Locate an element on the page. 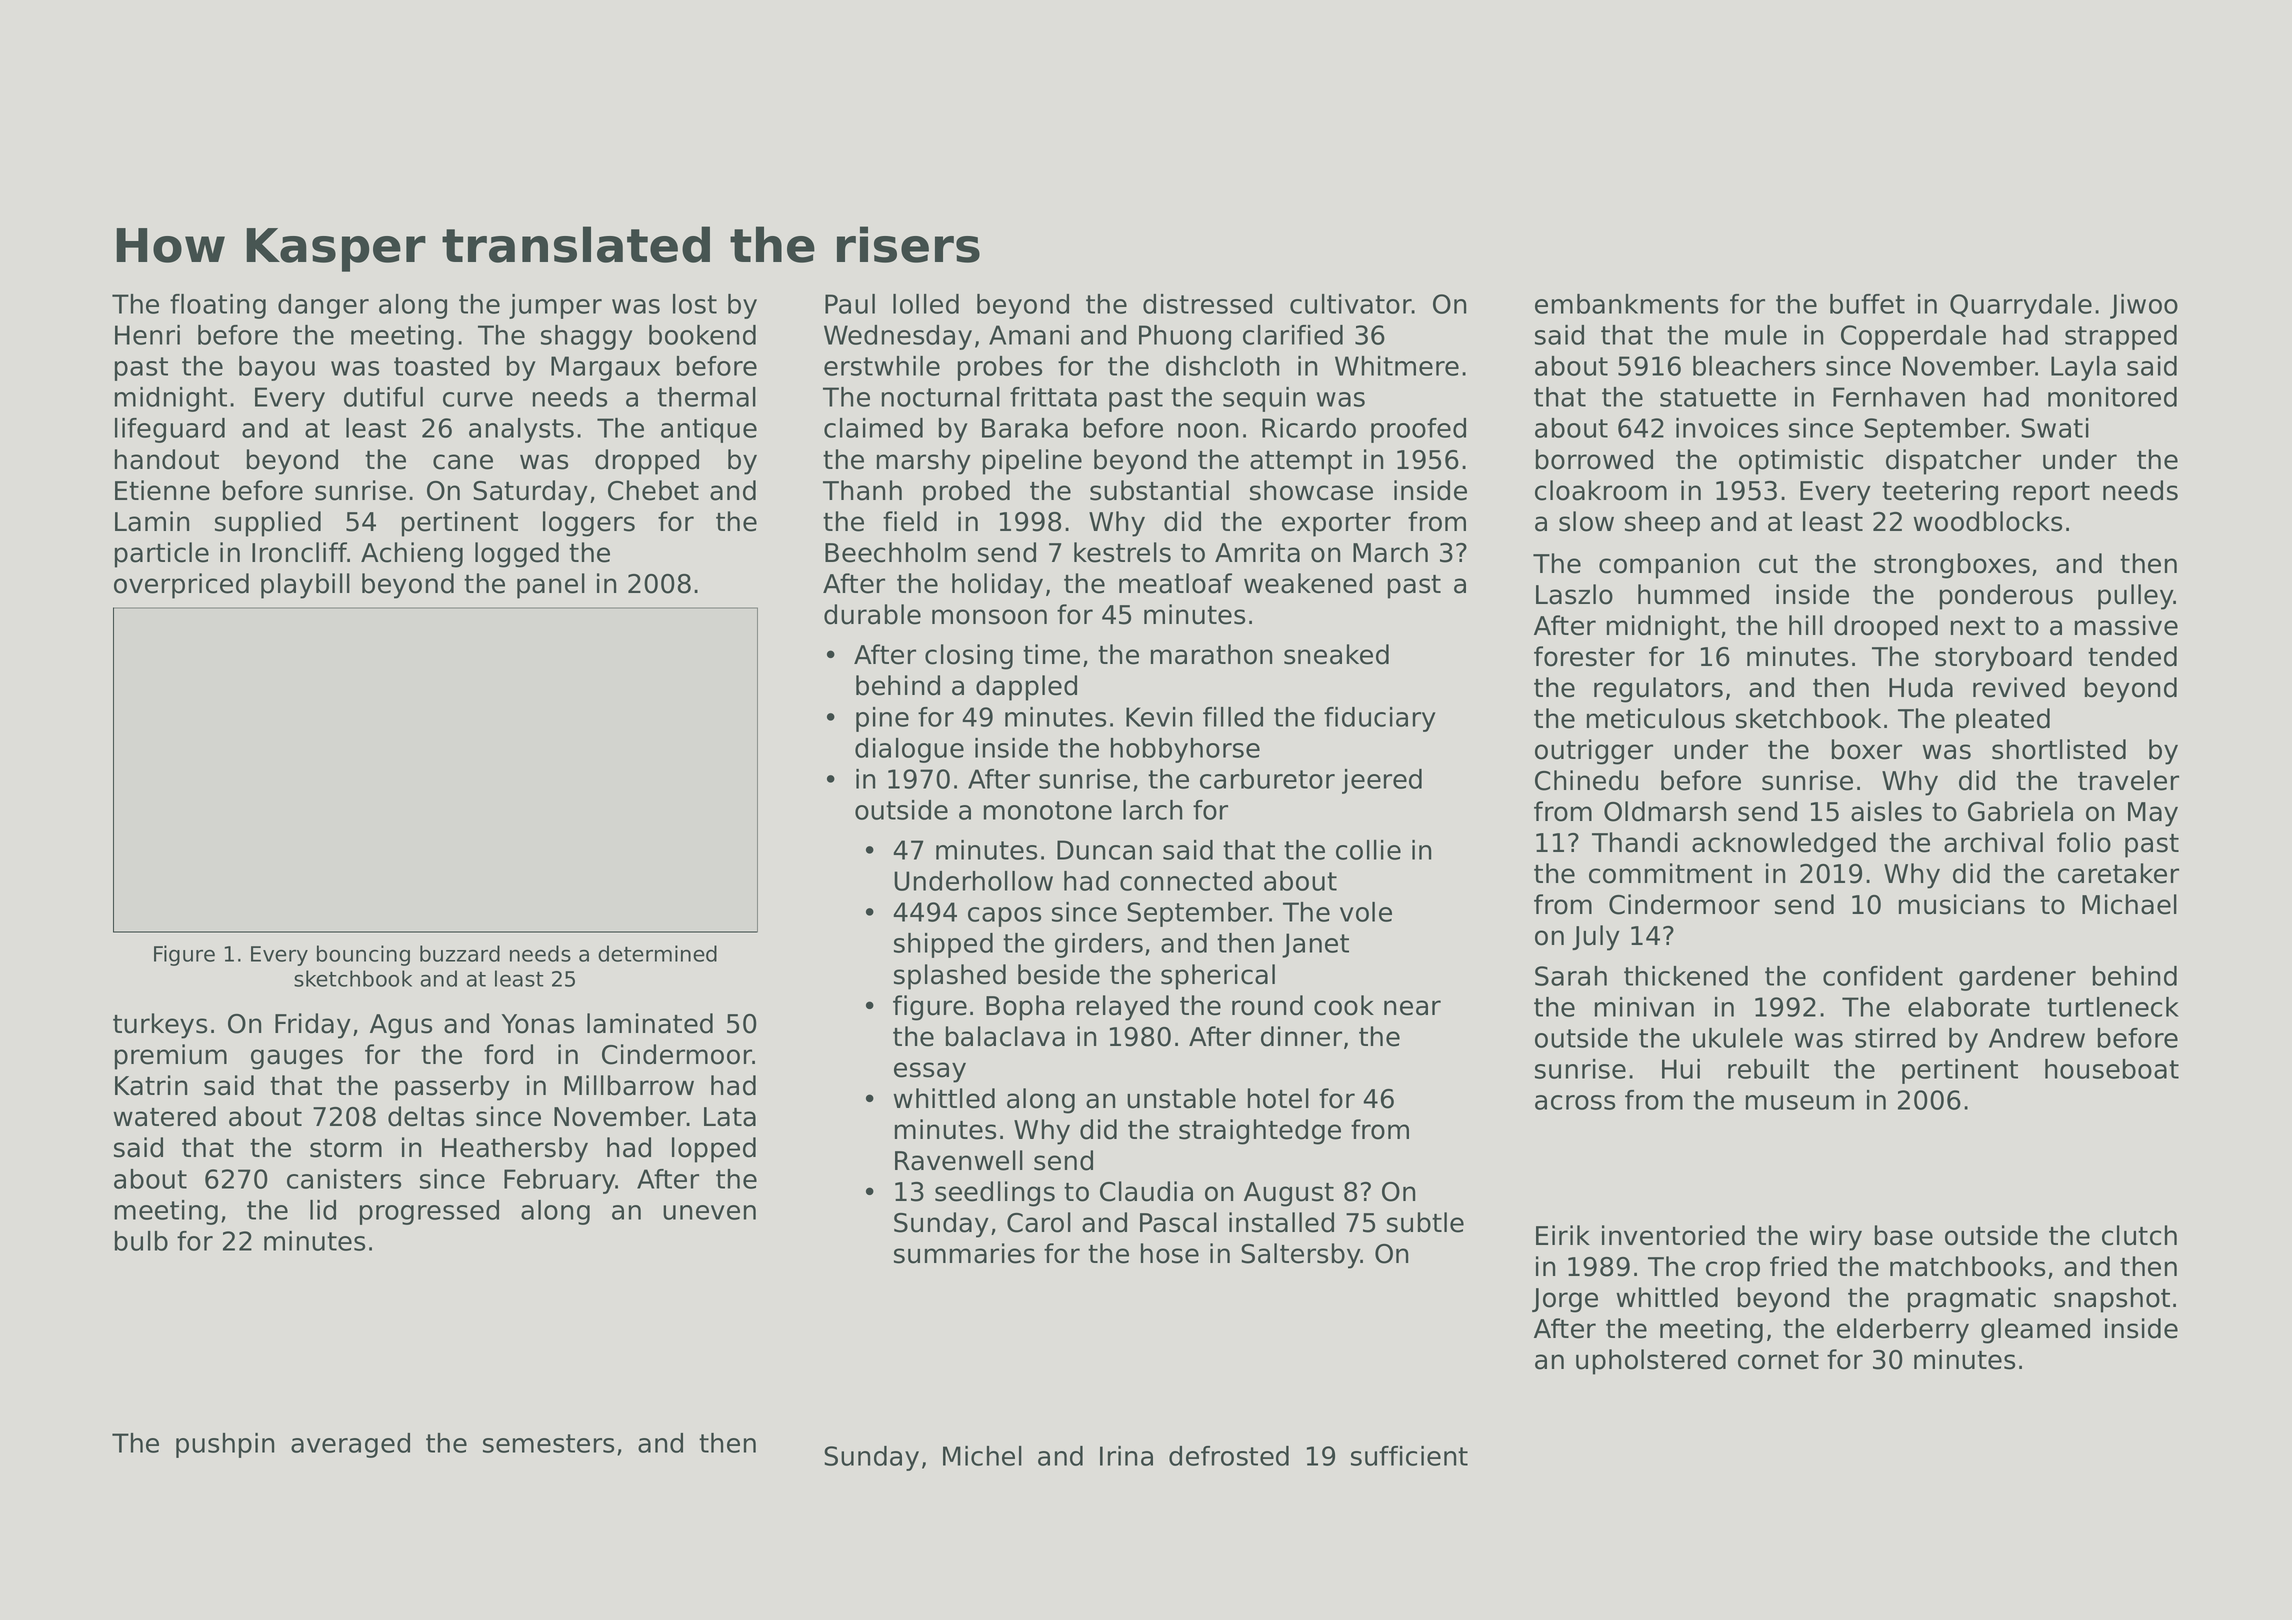  sequin is located at coordinates (1264, 399).
